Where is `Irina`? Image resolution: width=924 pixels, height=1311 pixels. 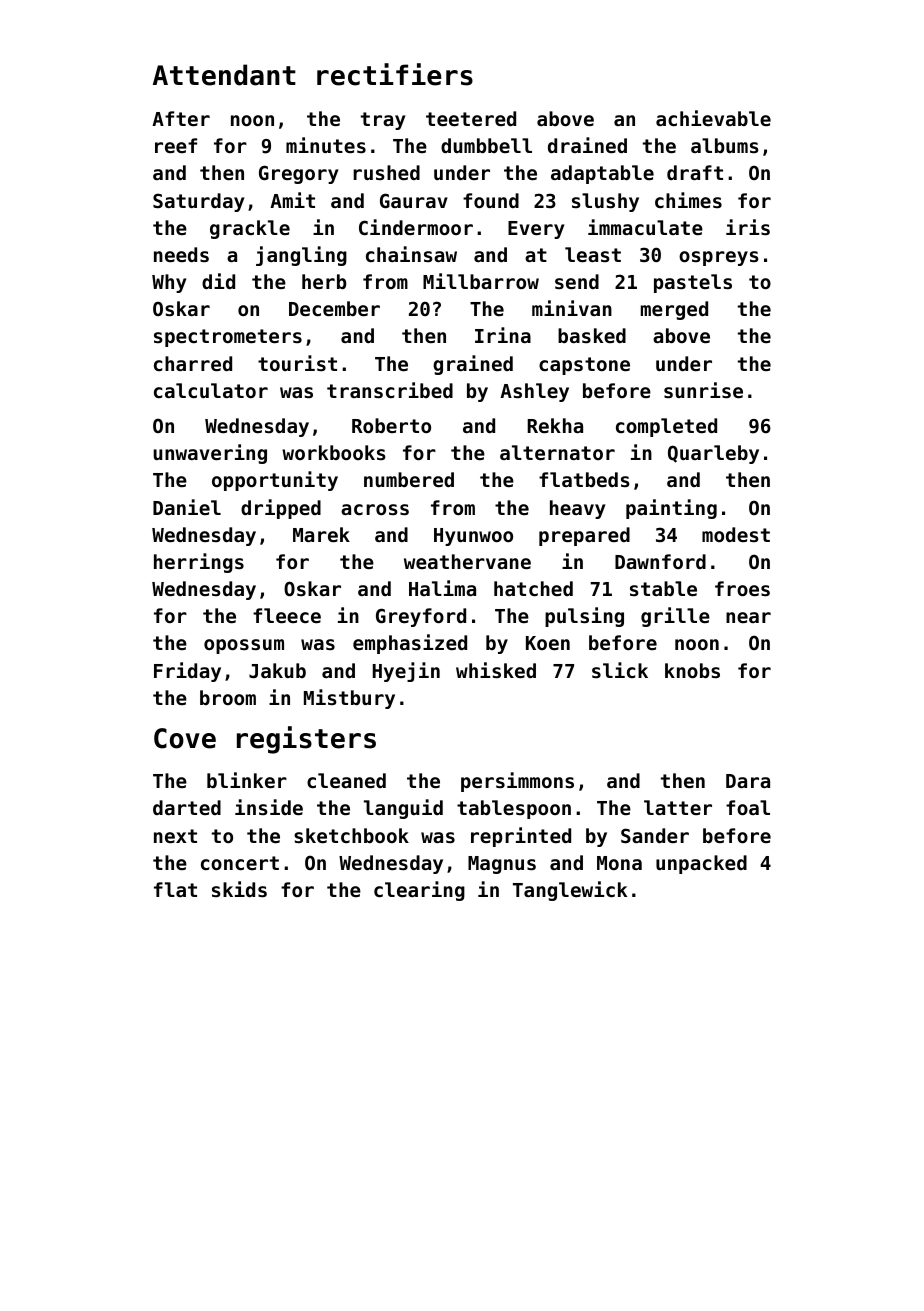 Irina is located at coordinates (503, 335).
